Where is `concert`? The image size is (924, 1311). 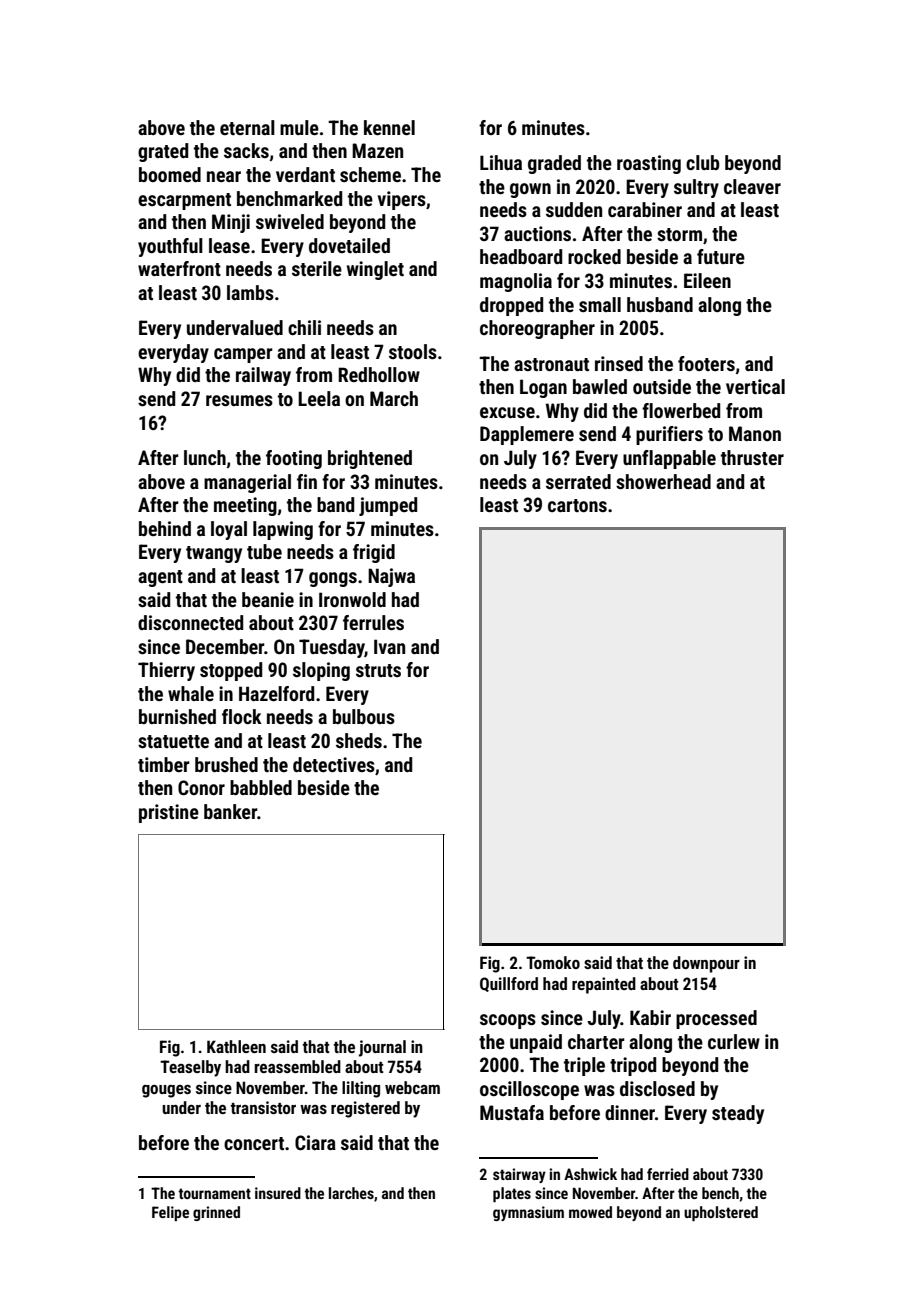
concert is located at coordinates (254, 1143).
